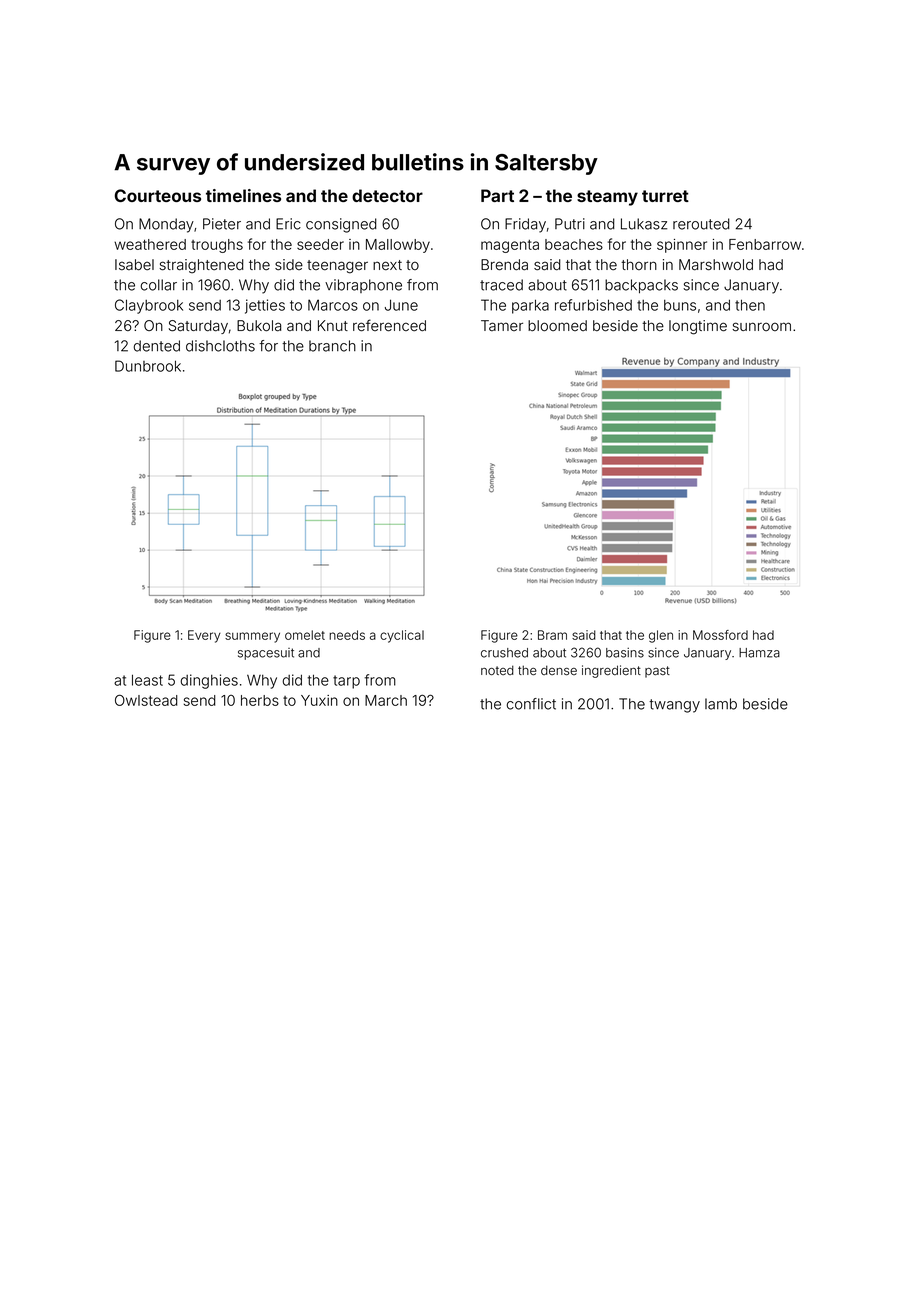 This document has width=924, height=1314. I want to click on branch, so click(332, 346).
